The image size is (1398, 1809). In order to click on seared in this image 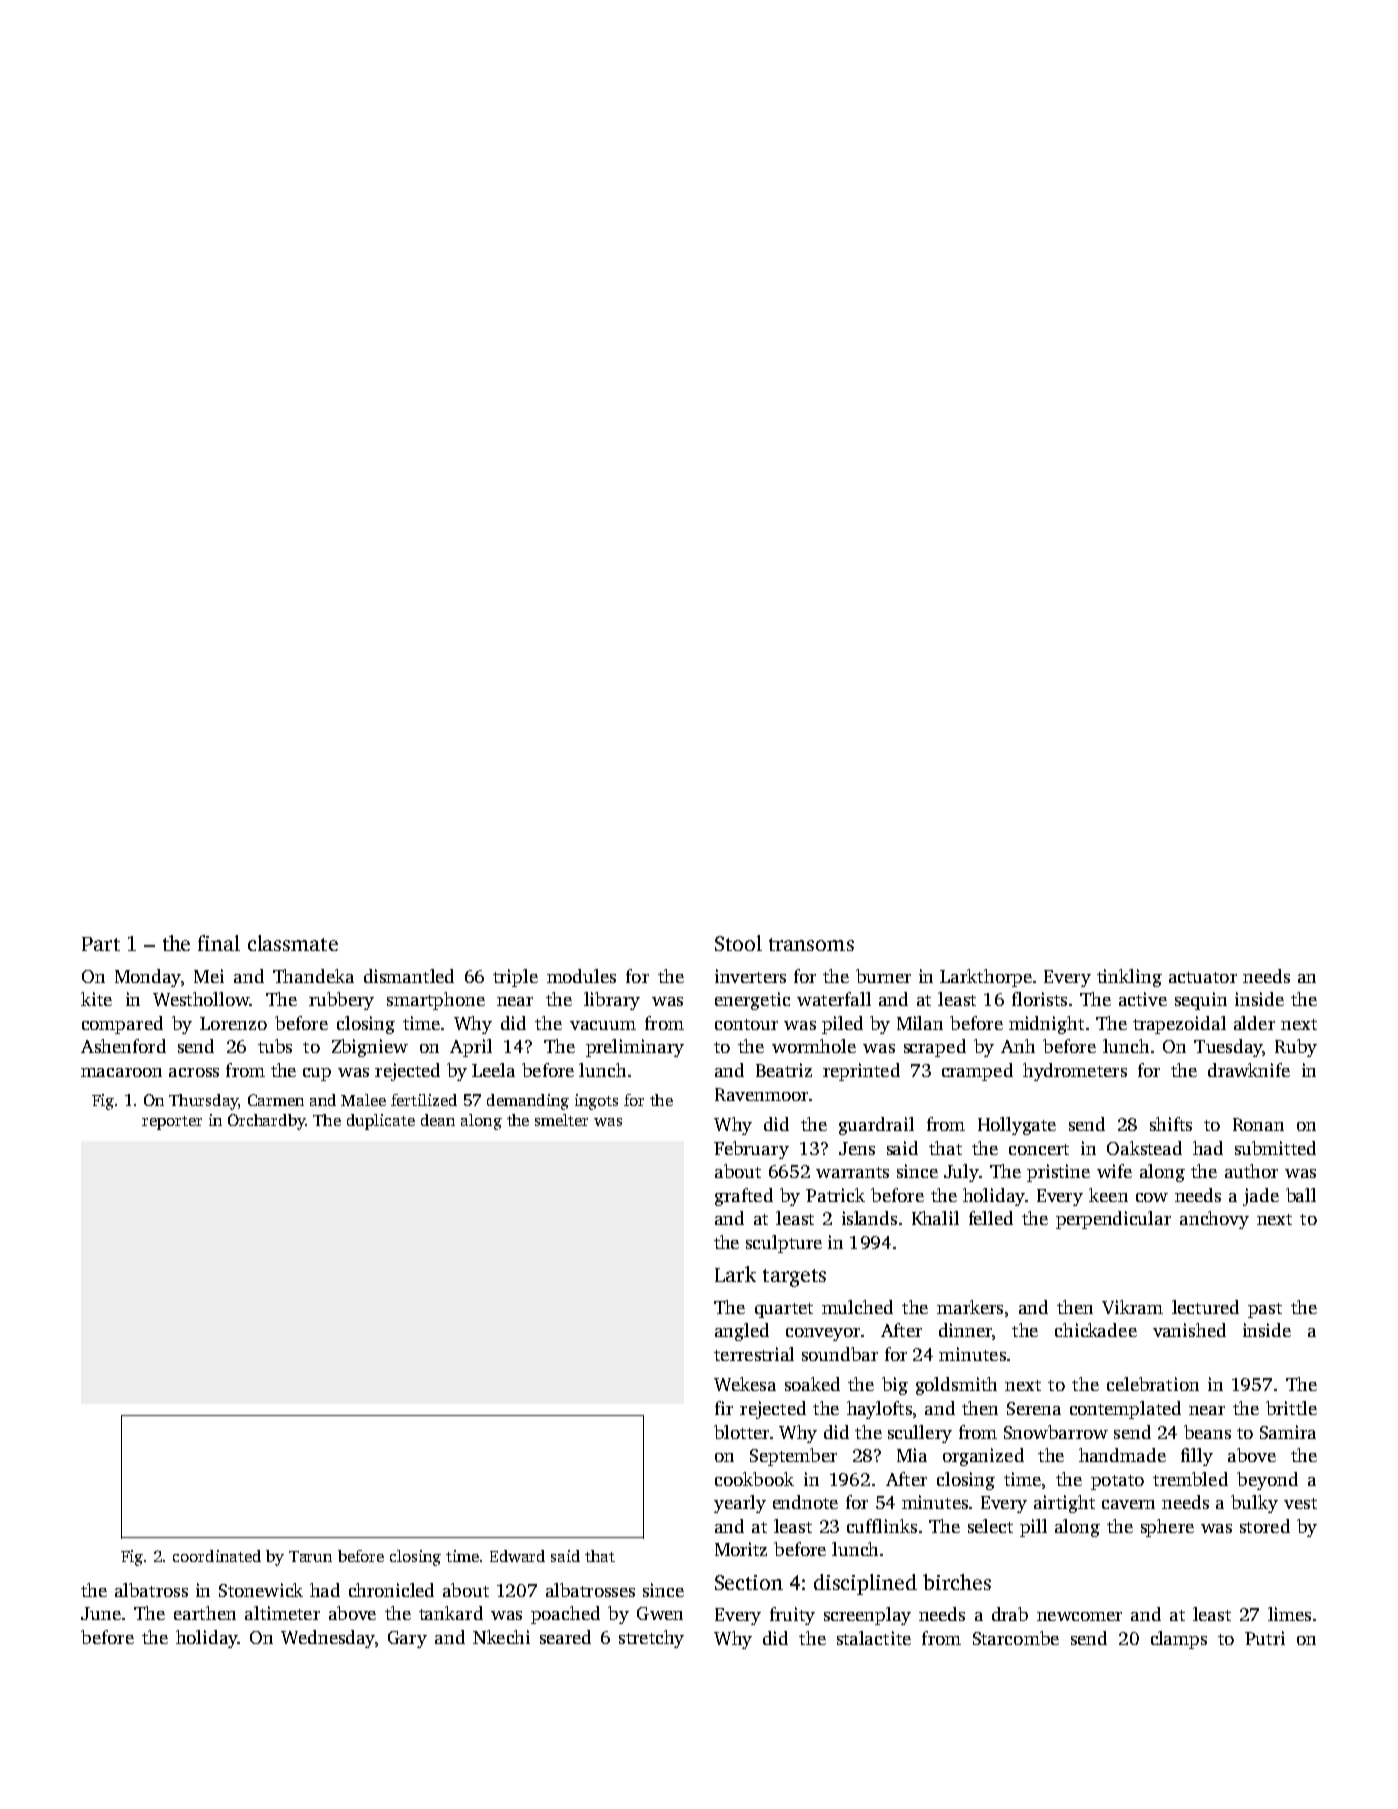, I will do `click(565, 1637)`.
